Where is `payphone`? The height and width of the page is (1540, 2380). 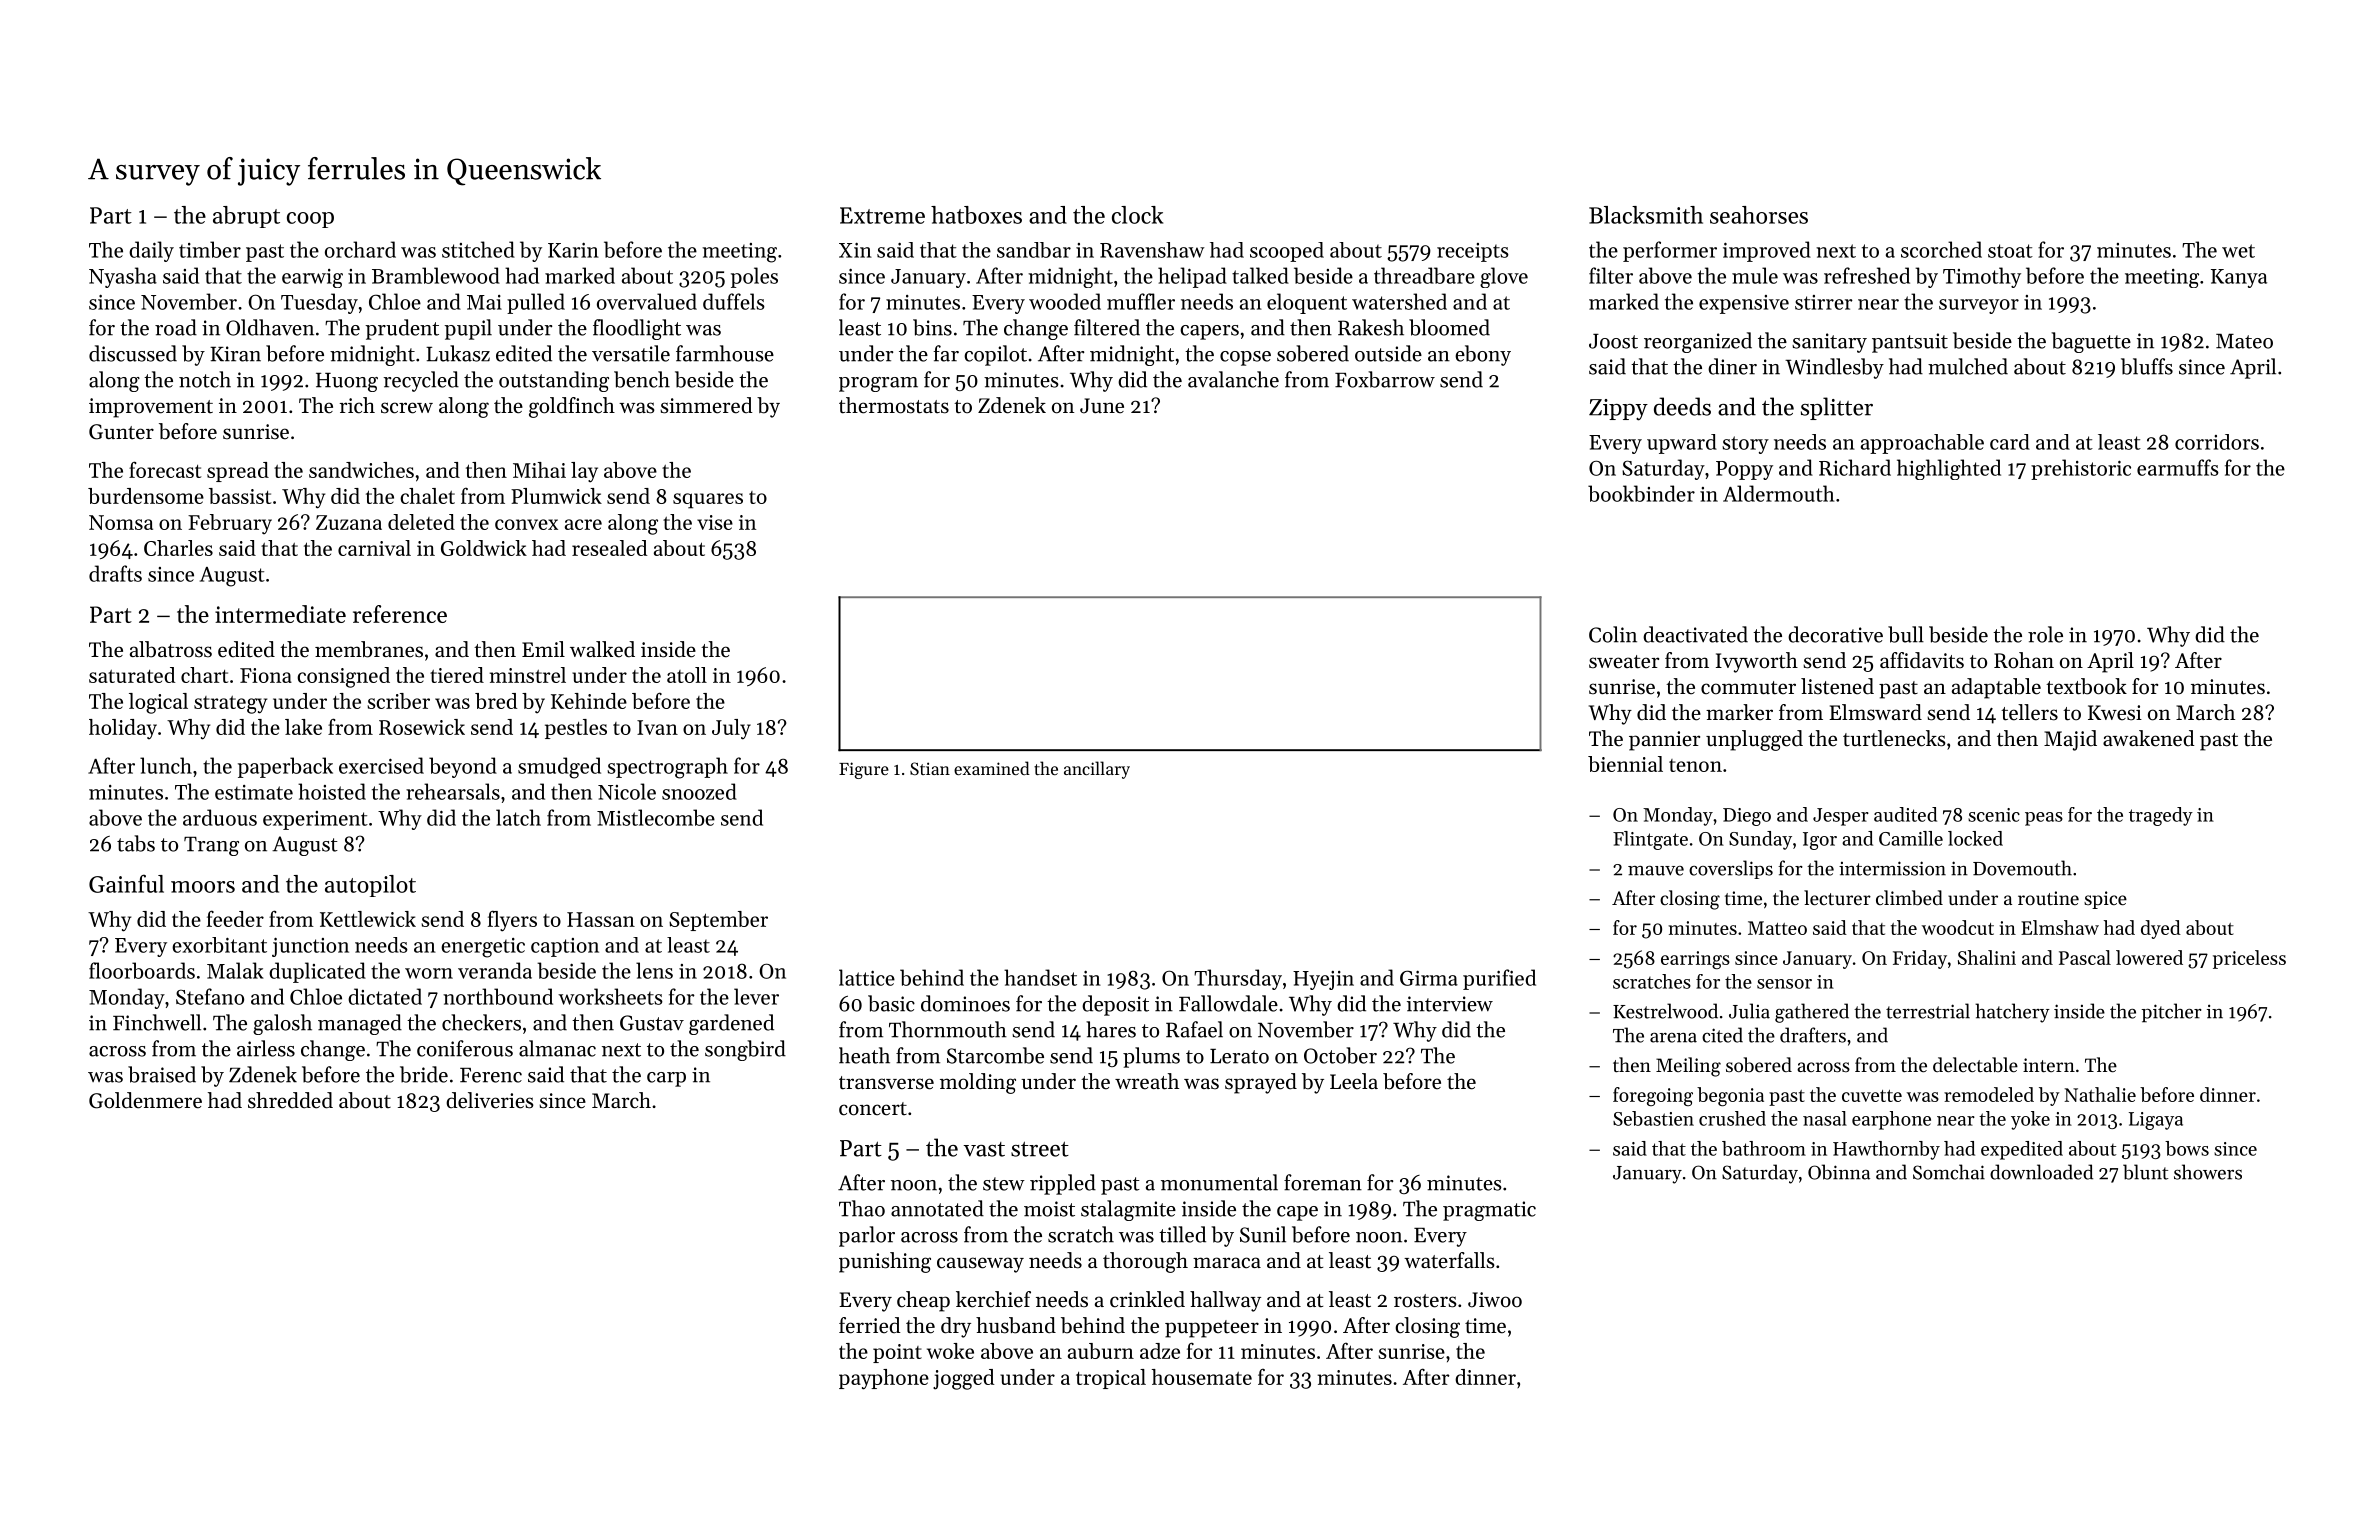
payphone is located at coordinates (884, 1379).
